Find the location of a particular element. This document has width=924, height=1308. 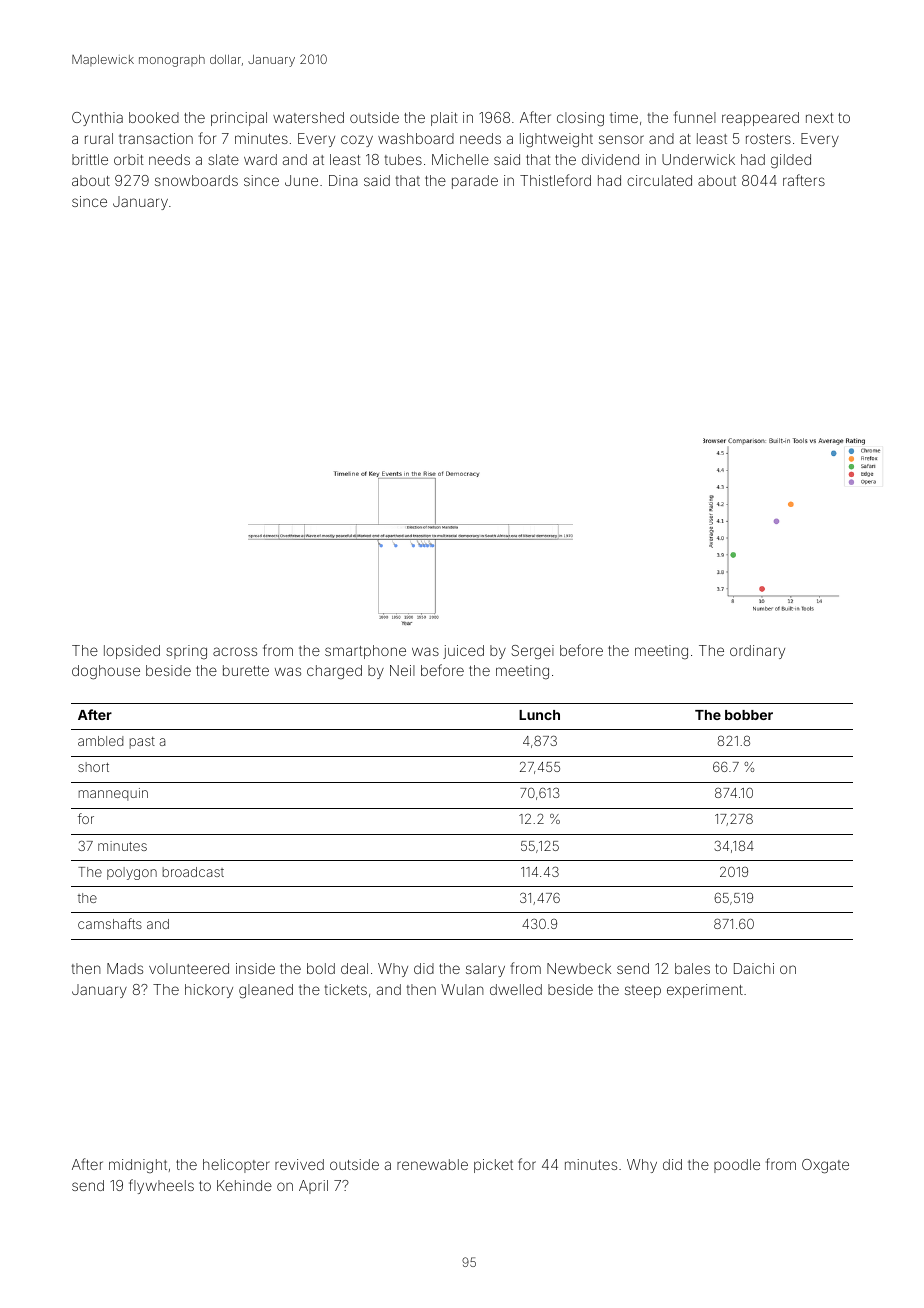

Sergei is located at coordinates (532, 652).
